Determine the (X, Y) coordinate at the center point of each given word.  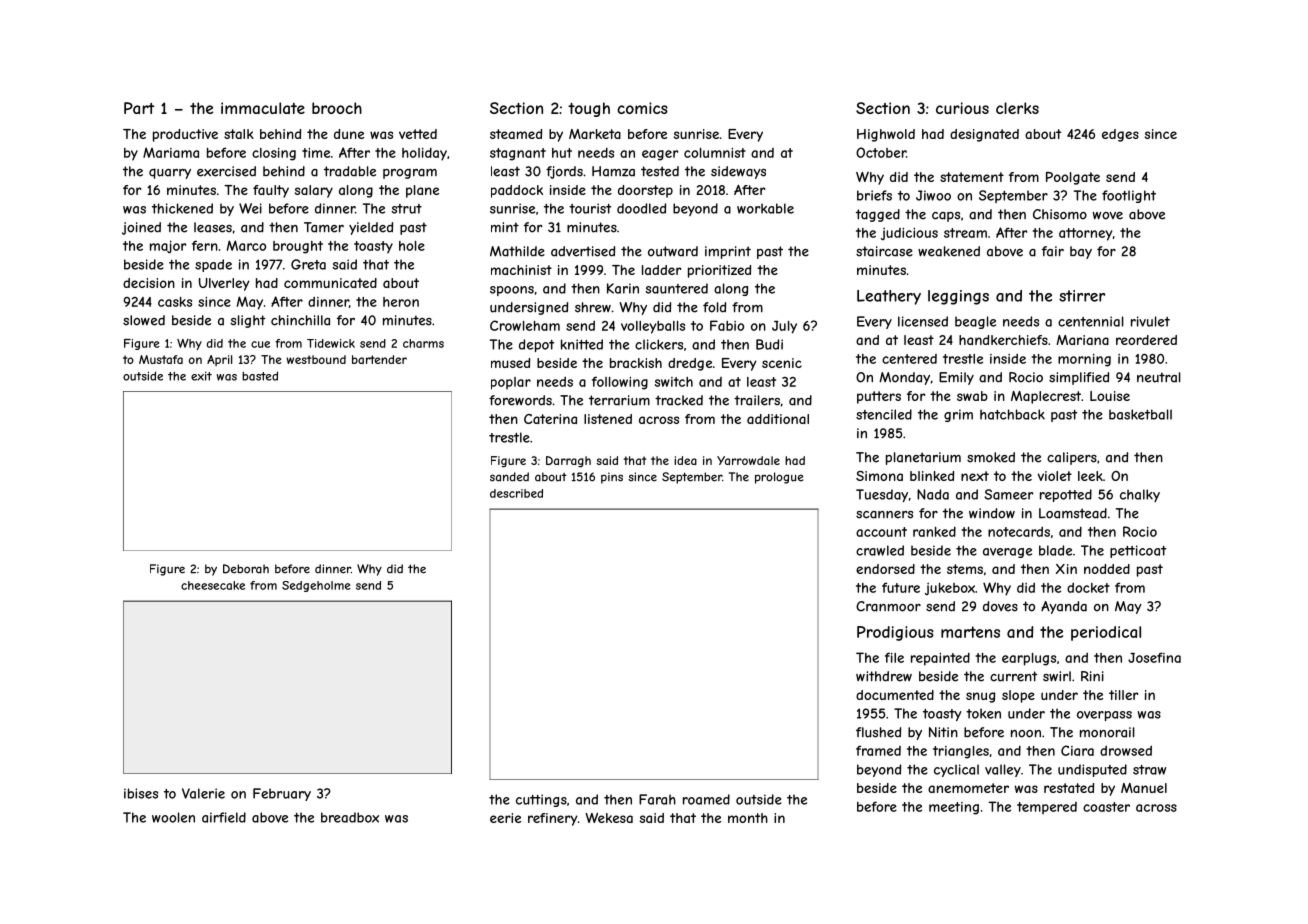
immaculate (263, 108)
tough (589, 109)
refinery (553, 819)
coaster (1106, 807)
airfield (224, 817)
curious (962, 108)
